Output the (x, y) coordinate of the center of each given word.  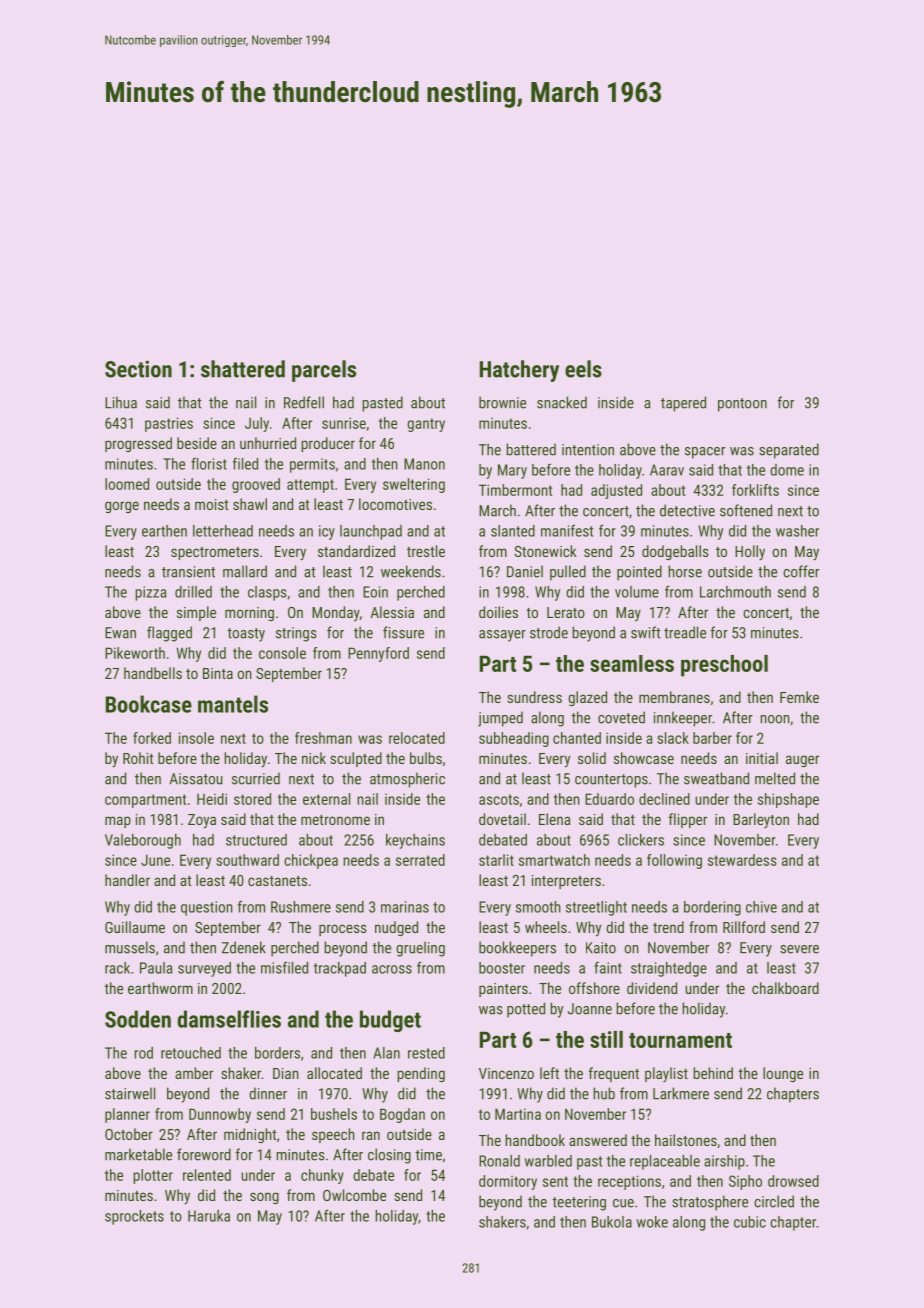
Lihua (121, 402)
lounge (783, 1074)
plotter (153, 1176)
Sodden (138, 1019)
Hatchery (519, 371)
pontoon (742, 405)
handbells (153, 673)
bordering (712, 908)
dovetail (502, 819)
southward (247, 860)
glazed (587, 698)
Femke (799, 697)
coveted (621, 717)
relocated (417, 738)
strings (296, 634)
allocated (334, 1073)
